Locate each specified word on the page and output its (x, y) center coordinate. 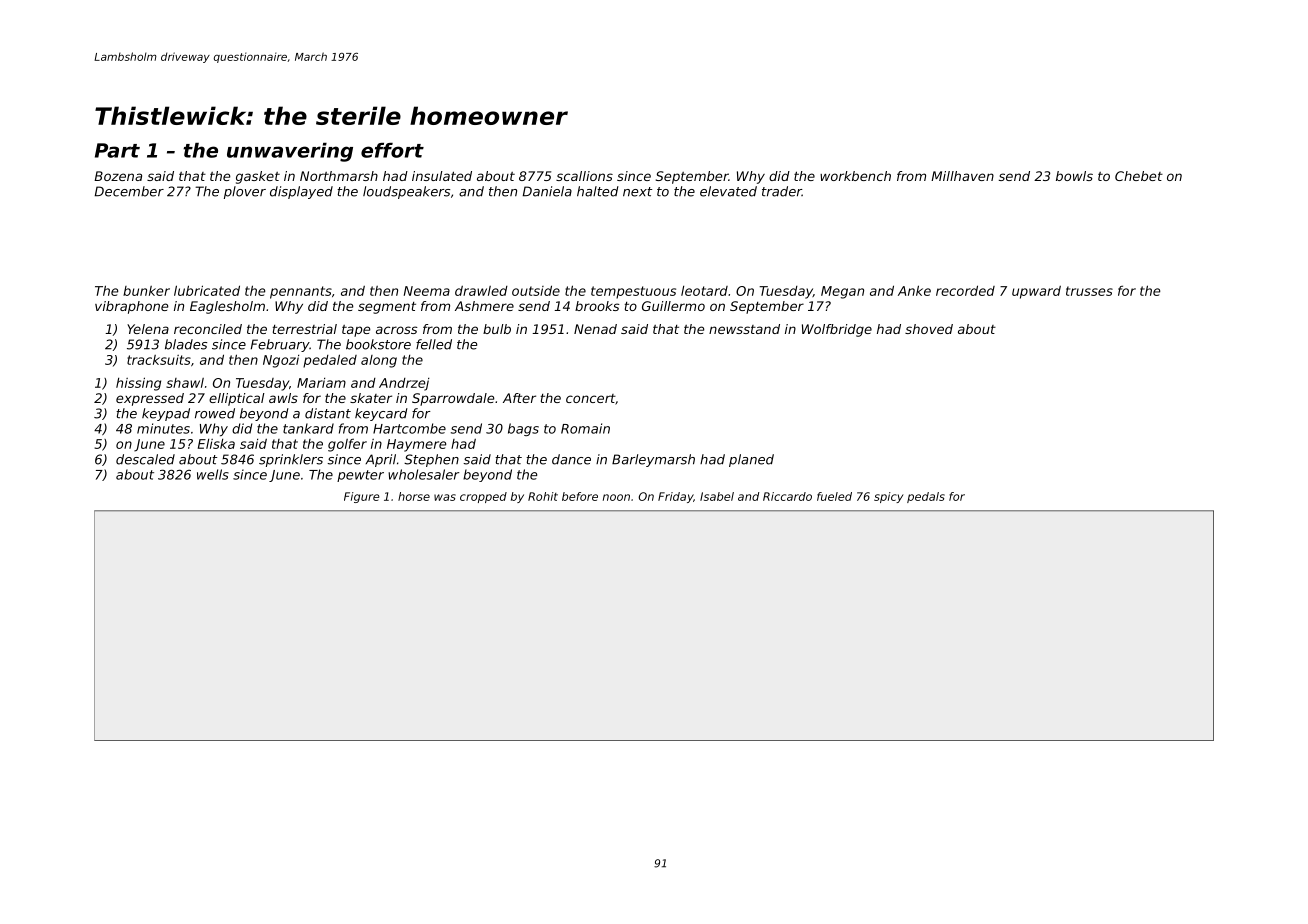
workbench (855, 176)
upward (1036, 292)
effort (392, 150)
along (379, 361)
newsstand (744, 329)
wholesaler (423, 474)
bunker (146, 291)
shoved (929, 329)
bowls (1074, 176)
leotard (704, 291)
